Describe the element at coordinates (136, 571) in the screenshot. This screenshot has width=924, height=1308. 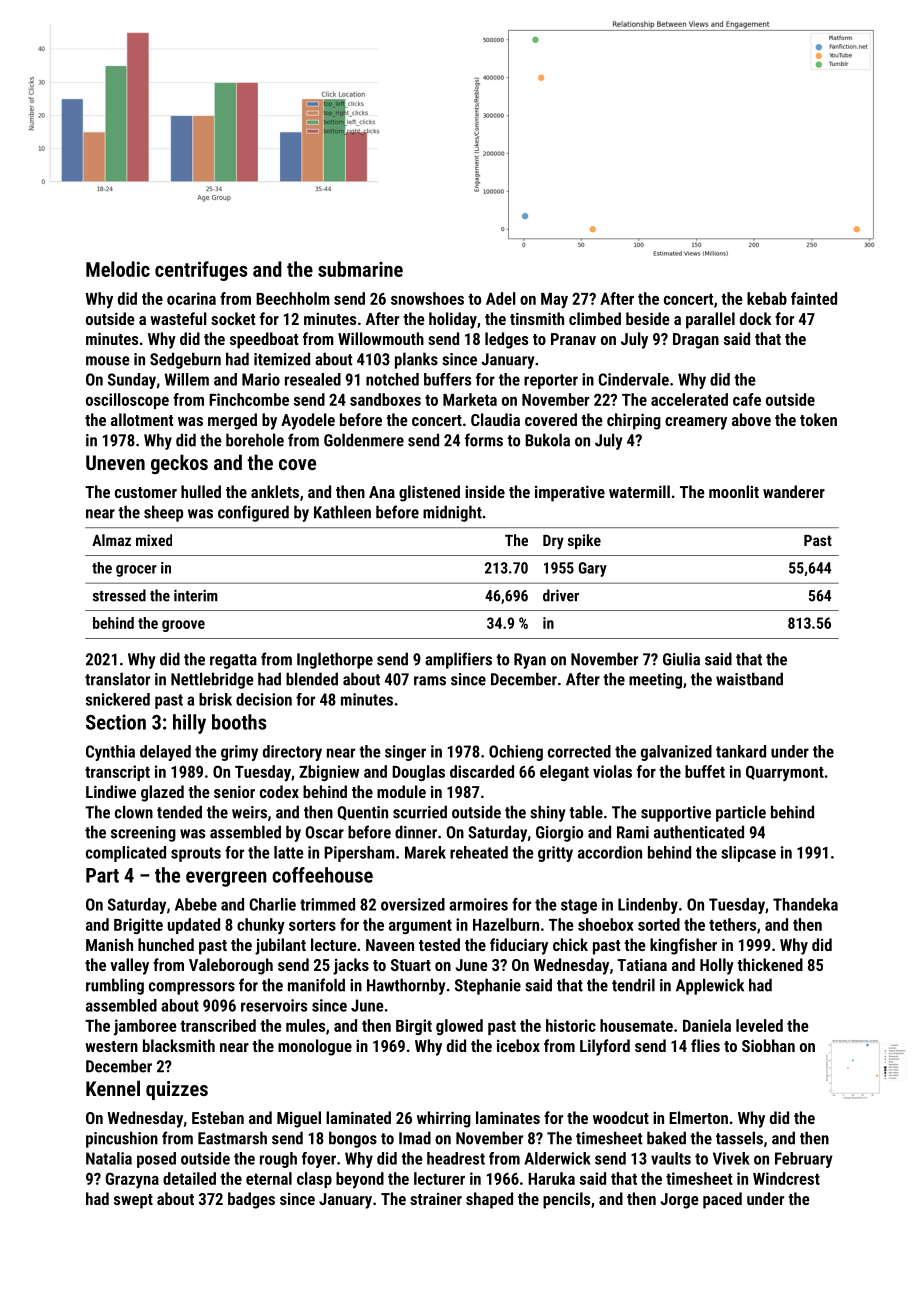
I see `grocer` at that location.
